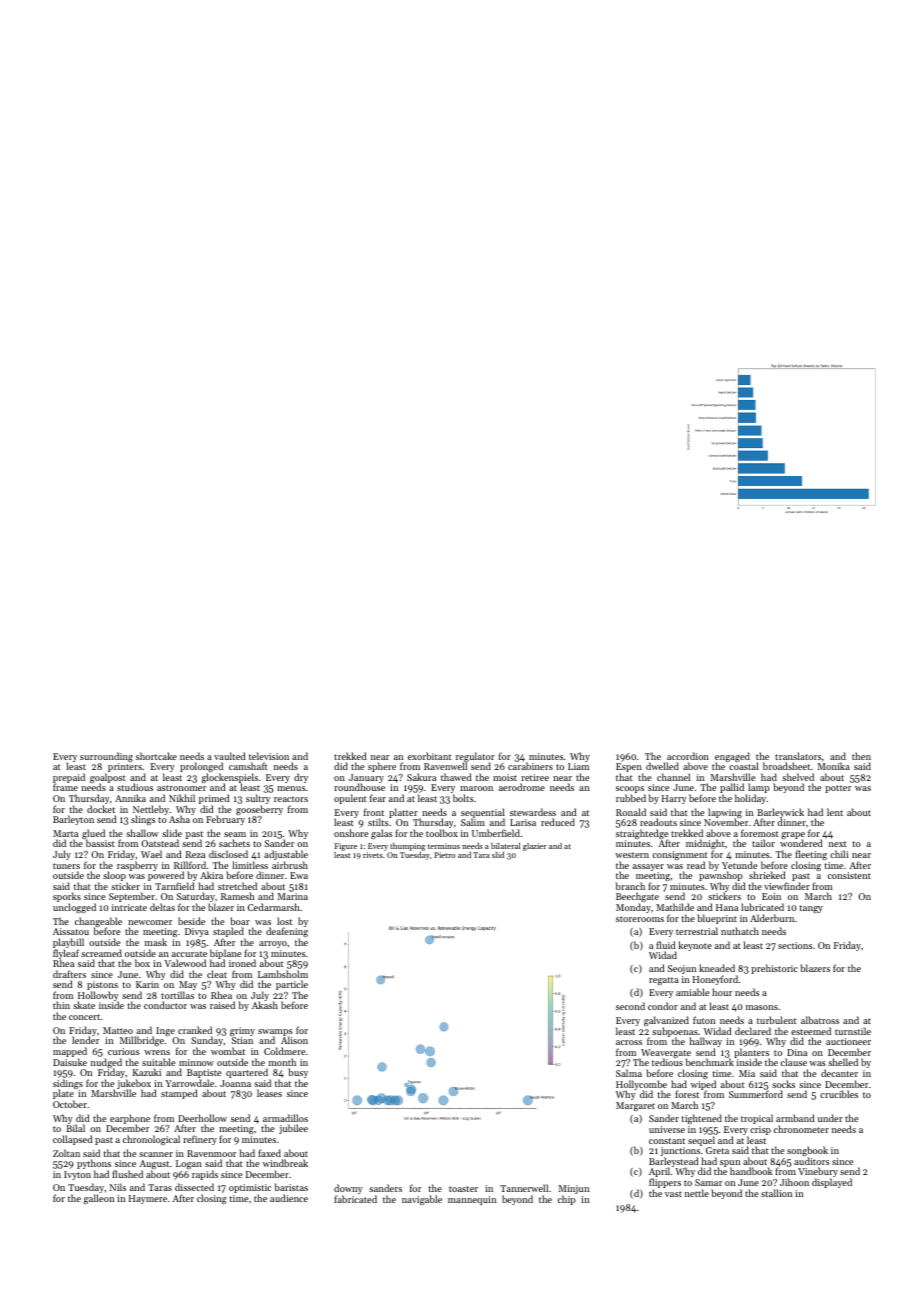 This screenshot has width=924, height=1308. I want to click on unclogged, so click(74, 908).
